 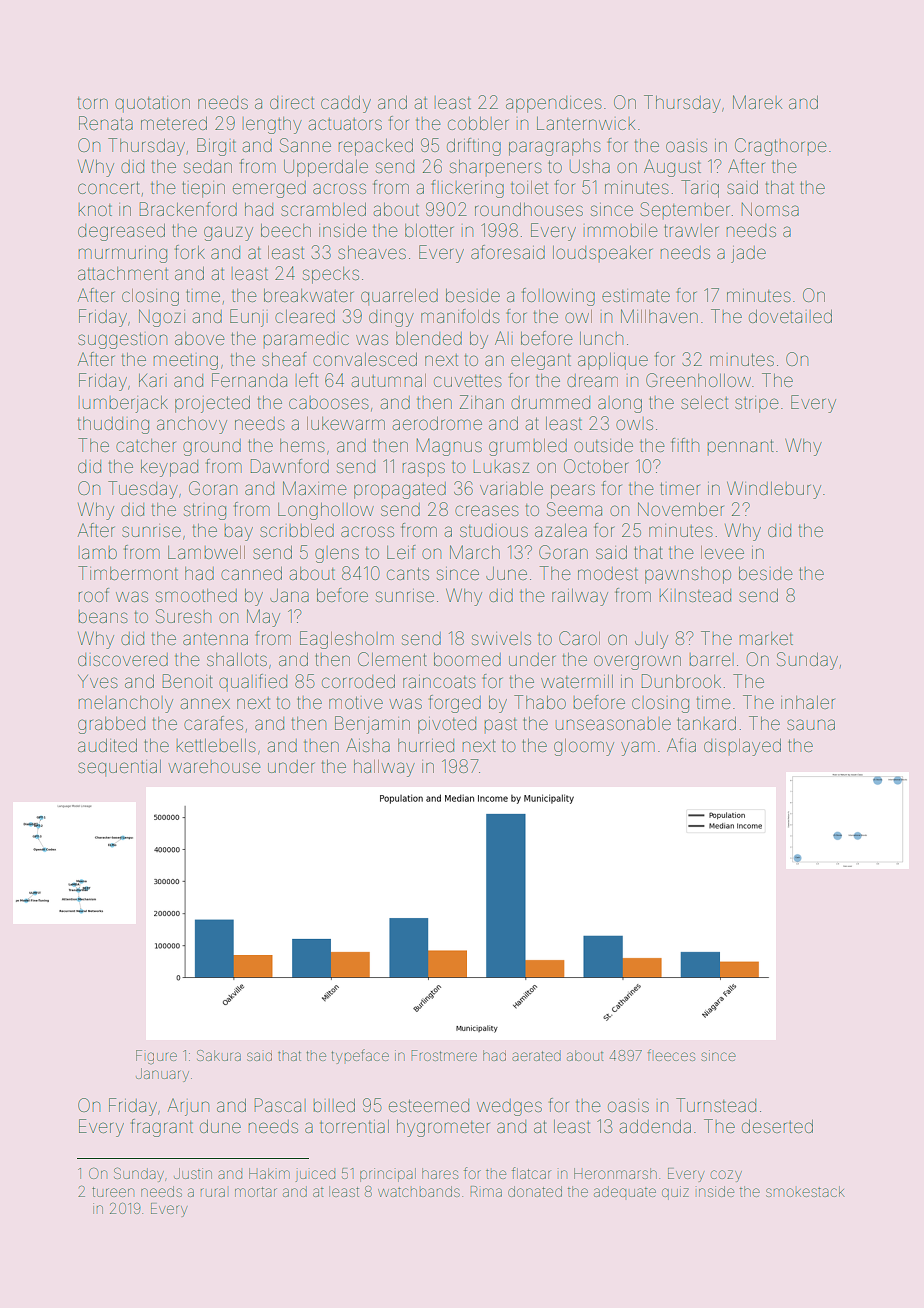 What do you see at coordinates (98, 681) in the document?
I see `Yves` at bounding box center [98, 681].
